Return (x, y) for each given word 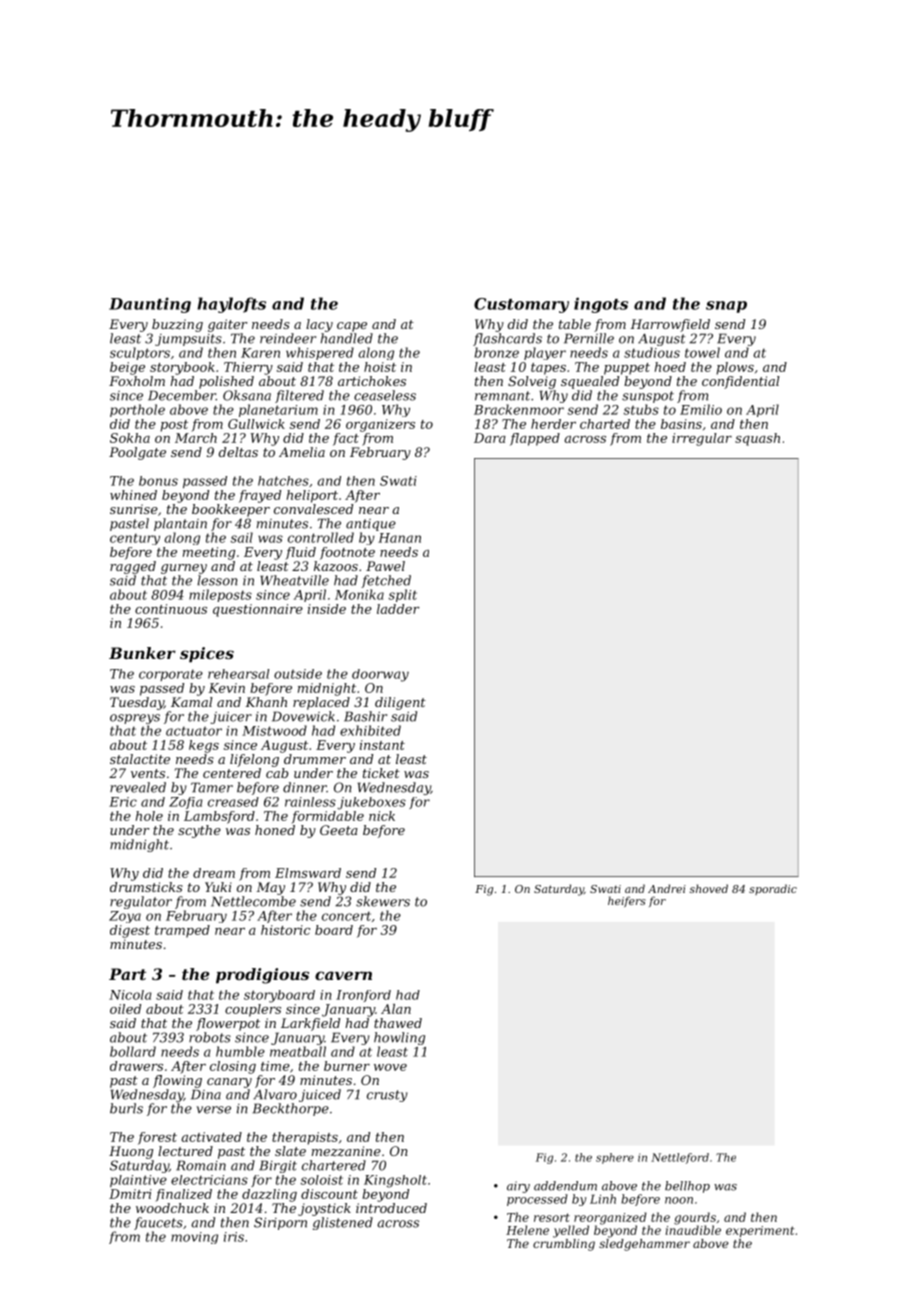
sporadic (773, 889)
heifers (627, 901)
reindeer (288, 338)
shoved (709, 888)
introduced (391, 1208)
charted (605, 424)
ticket (381, 773)
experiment (760, 1231)
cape (352, 327)
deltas (238, 452)
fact (346, 439)
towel (702, 352)
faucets (158, 1223)
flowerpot (228, 1024)
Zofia (186, 803)
